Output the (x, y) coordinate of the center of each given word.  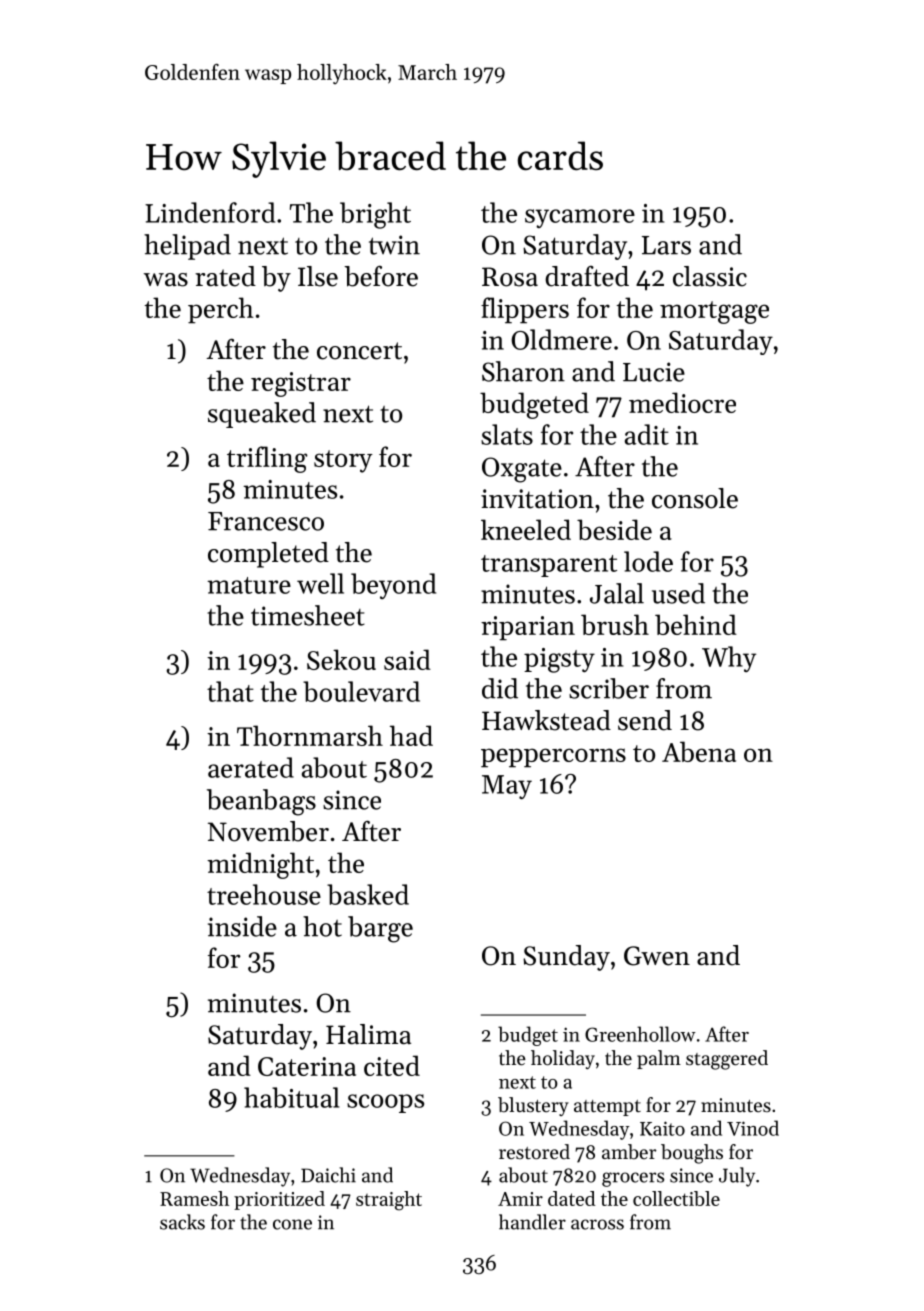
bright (375, 215)
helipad (187, 247)
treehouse (264, 894)
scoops (385, 1103)
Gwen (657, 956)
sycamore (580, 218)
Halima (368, 1034)
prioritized (279, 1200)
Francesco (266, 521)
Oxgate (522, 470)
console (695, 498)
